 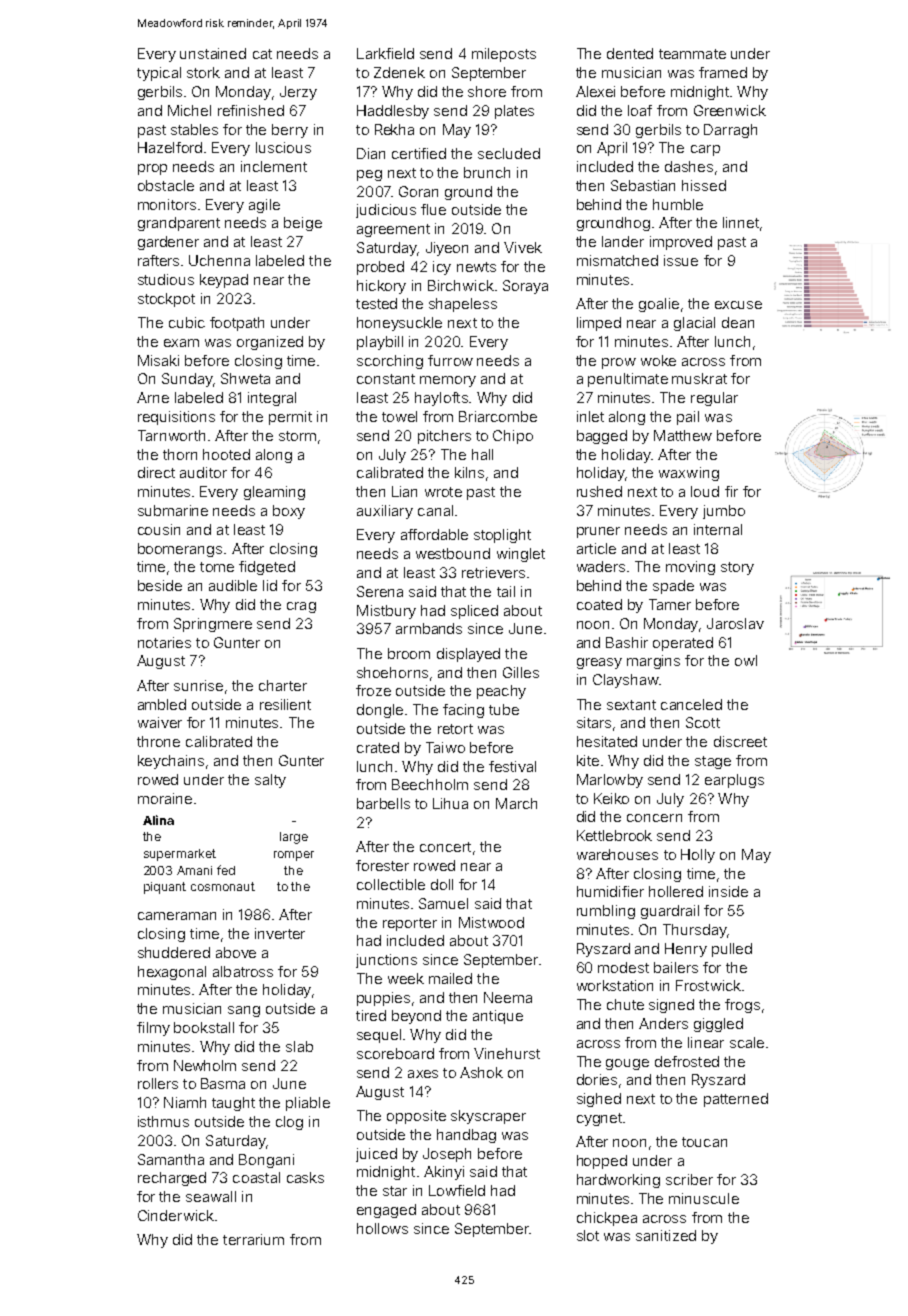 What do you see at coordinates (628, 380) in the screenshot?
I see `penultimate` at bounding box center [628, 380].
